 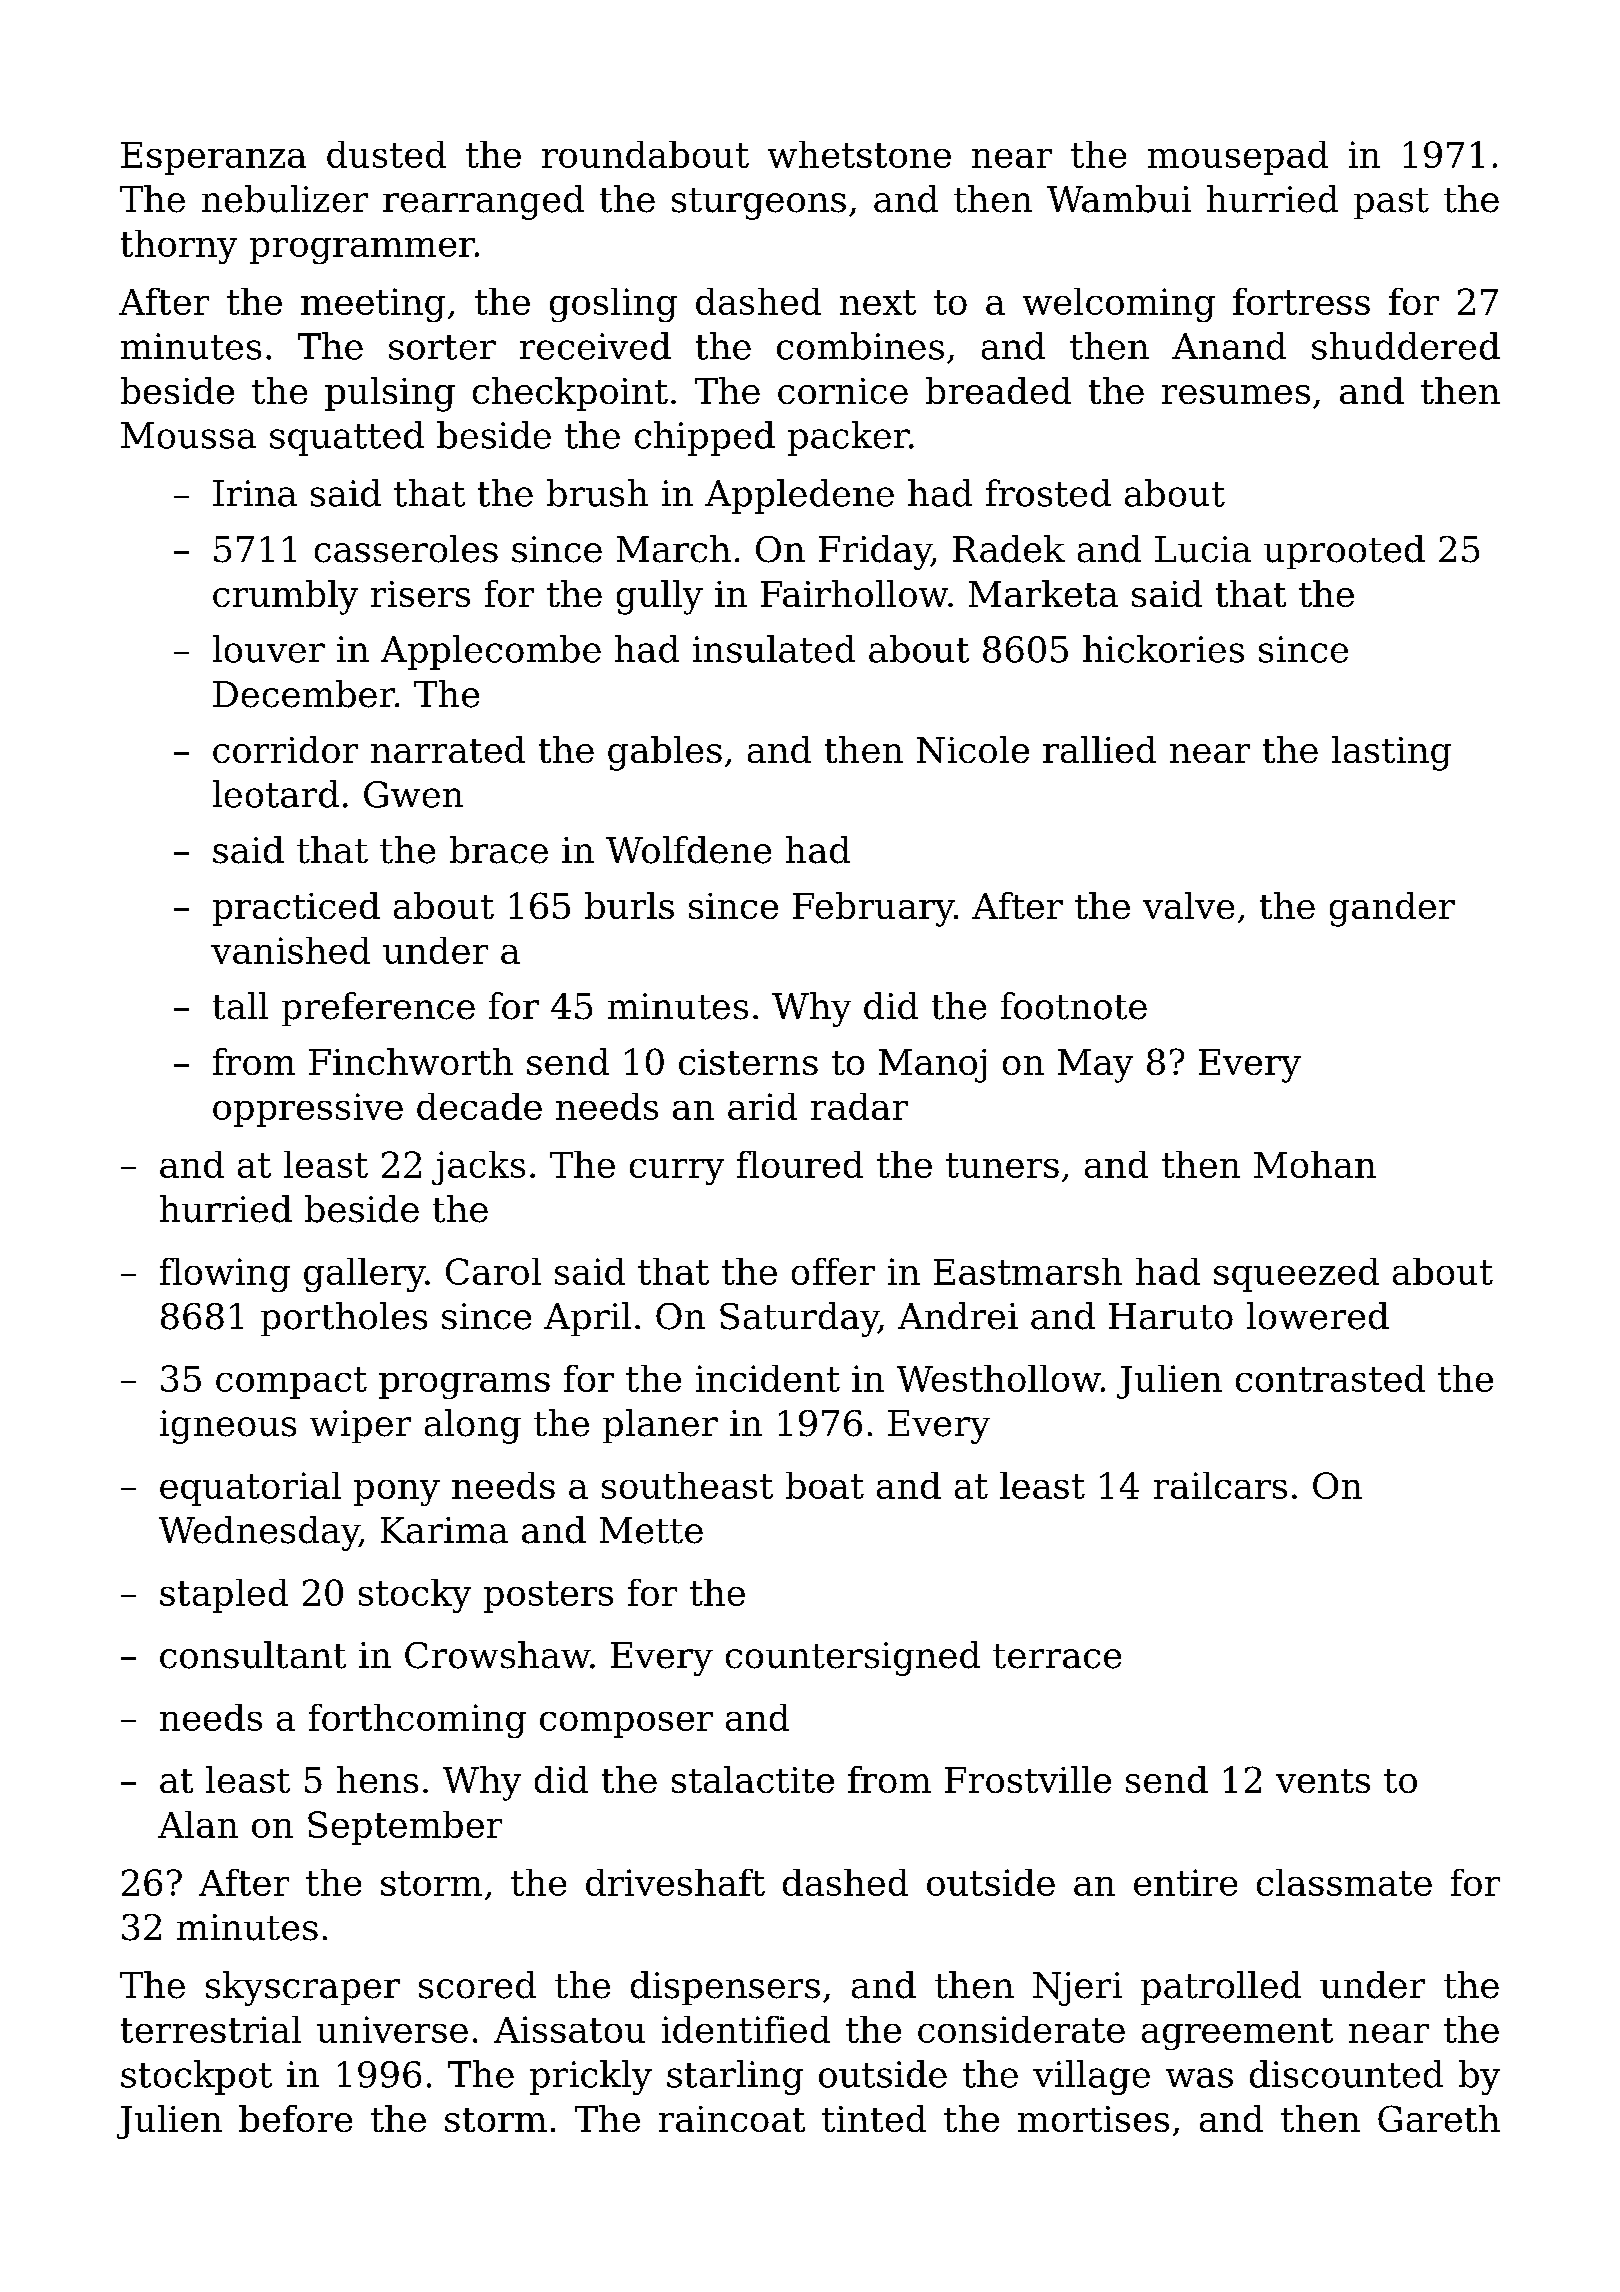 I want to click on rearranged, so click(x=483, y=202).
